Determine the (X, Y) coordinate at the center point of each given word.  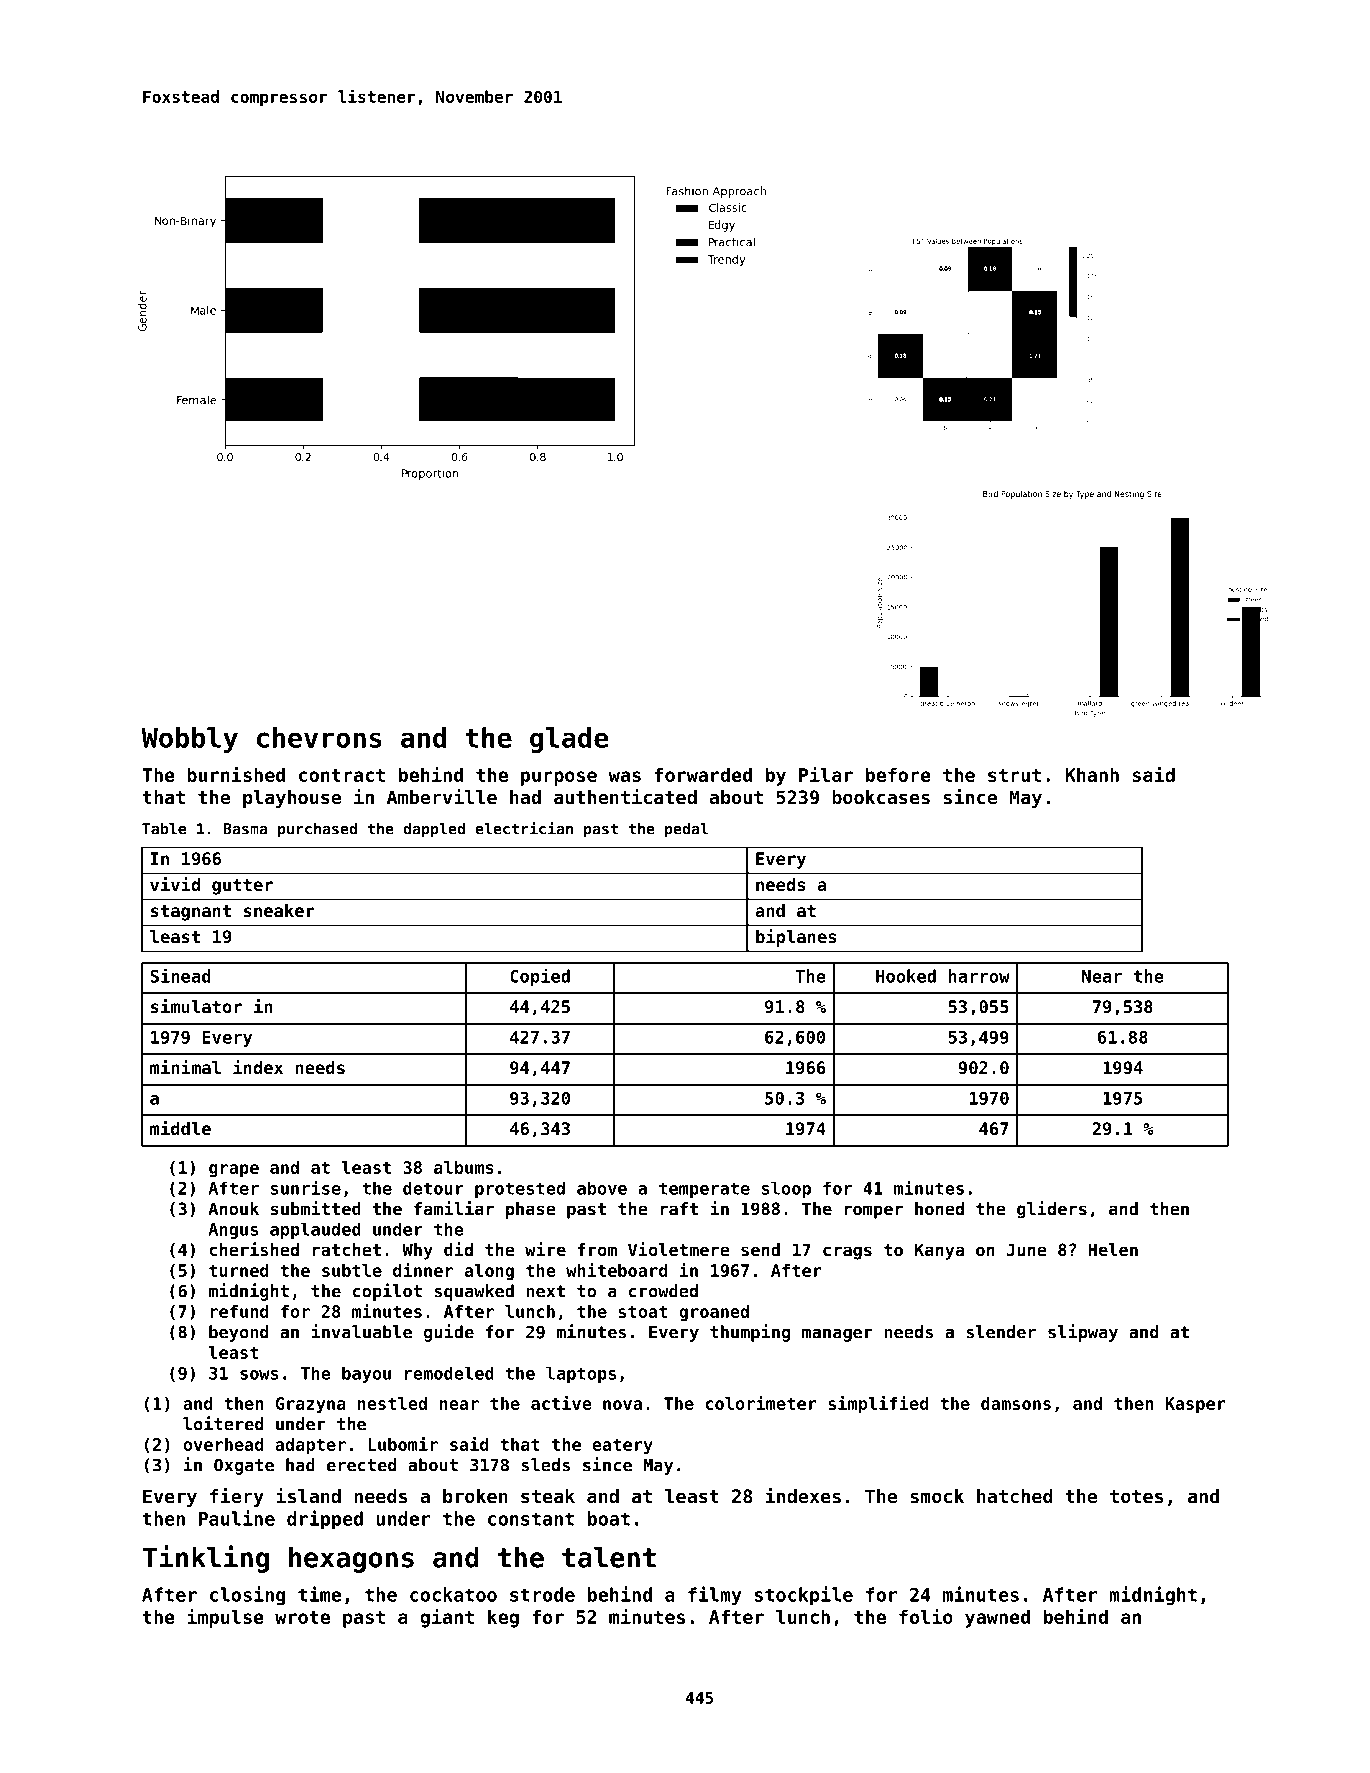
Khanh (1092, 774)
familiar (454, 1208)
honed (939, 1208)
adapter (310, 1446)
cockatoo (453, 1594)
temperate (704, 1190)
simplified (878, 1405)
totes (1136, 1496)
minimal (185, 1067)
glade (569, 740)
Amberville (442, 796)
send (760, 1249)
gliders (1052, 1210)
